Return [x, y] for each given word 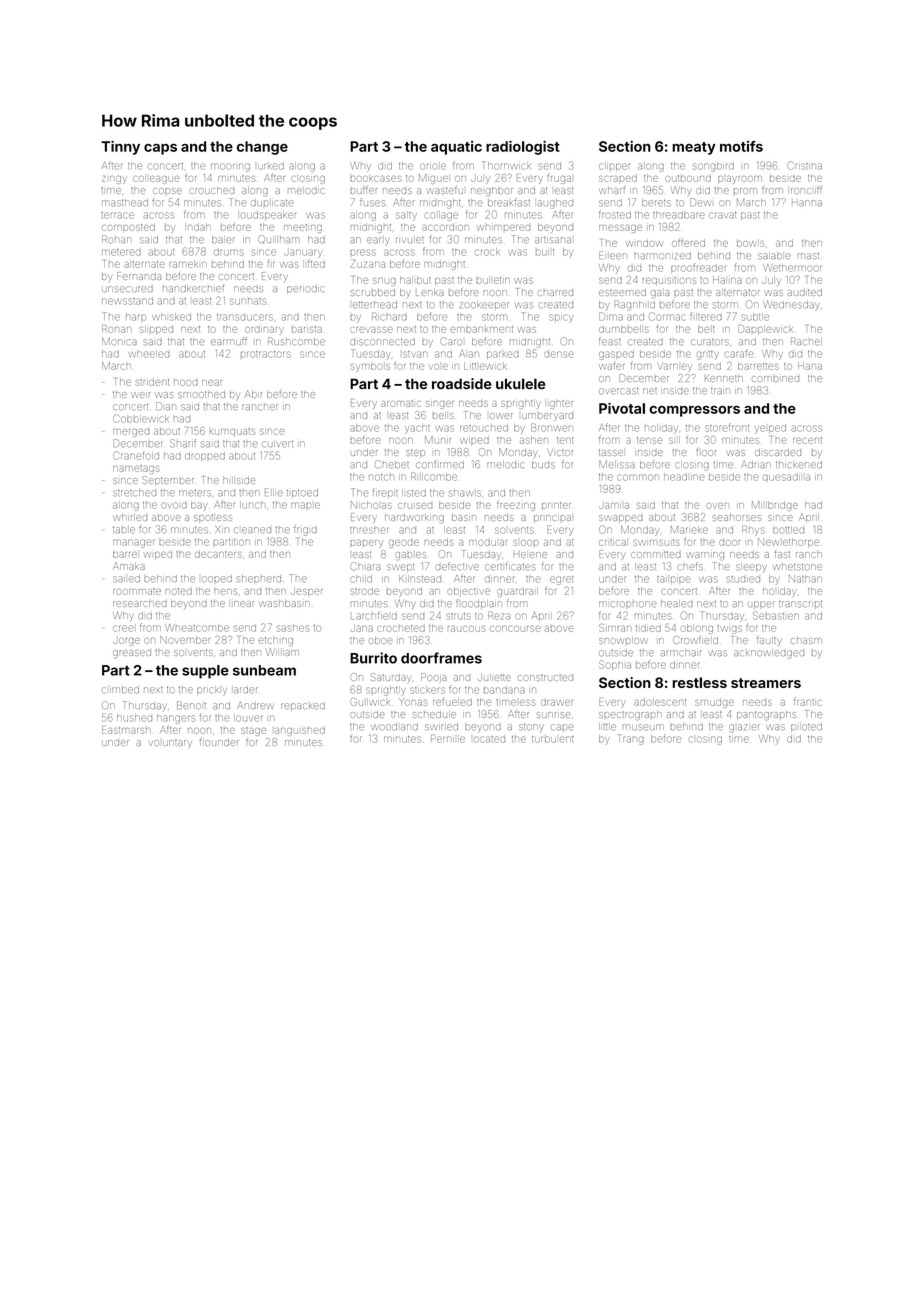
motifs [741, 146]
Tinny [120, 148]
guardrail [517, 592]
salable [774, 255]
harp [136, 317]
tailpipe [674, 579]
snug [384, 282]
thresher [369, 530]
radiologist [523, 148]
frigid [305, 530]
